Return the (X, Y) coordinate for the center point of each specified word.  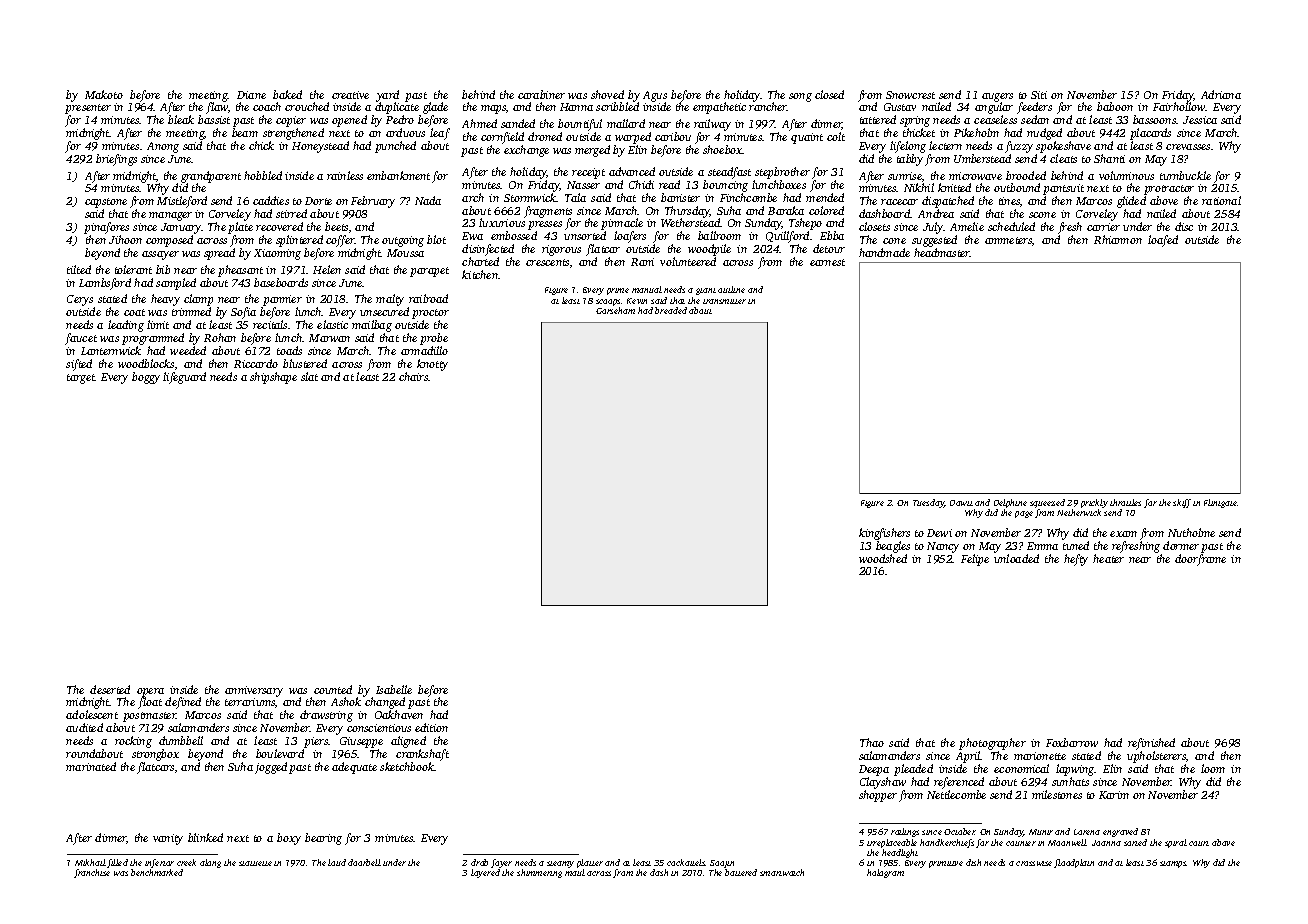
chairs (414, 376)
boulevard (280, 753)
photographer (992, 744)
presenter (88, 109)
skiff (1182, 503)
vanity (168, 839)
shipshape (273, 378)
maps (493, 109)
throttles (1125, 502)
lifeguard (184, 378)
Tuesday (928, 503)
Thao (872, 742)
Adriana (1221, 94)
